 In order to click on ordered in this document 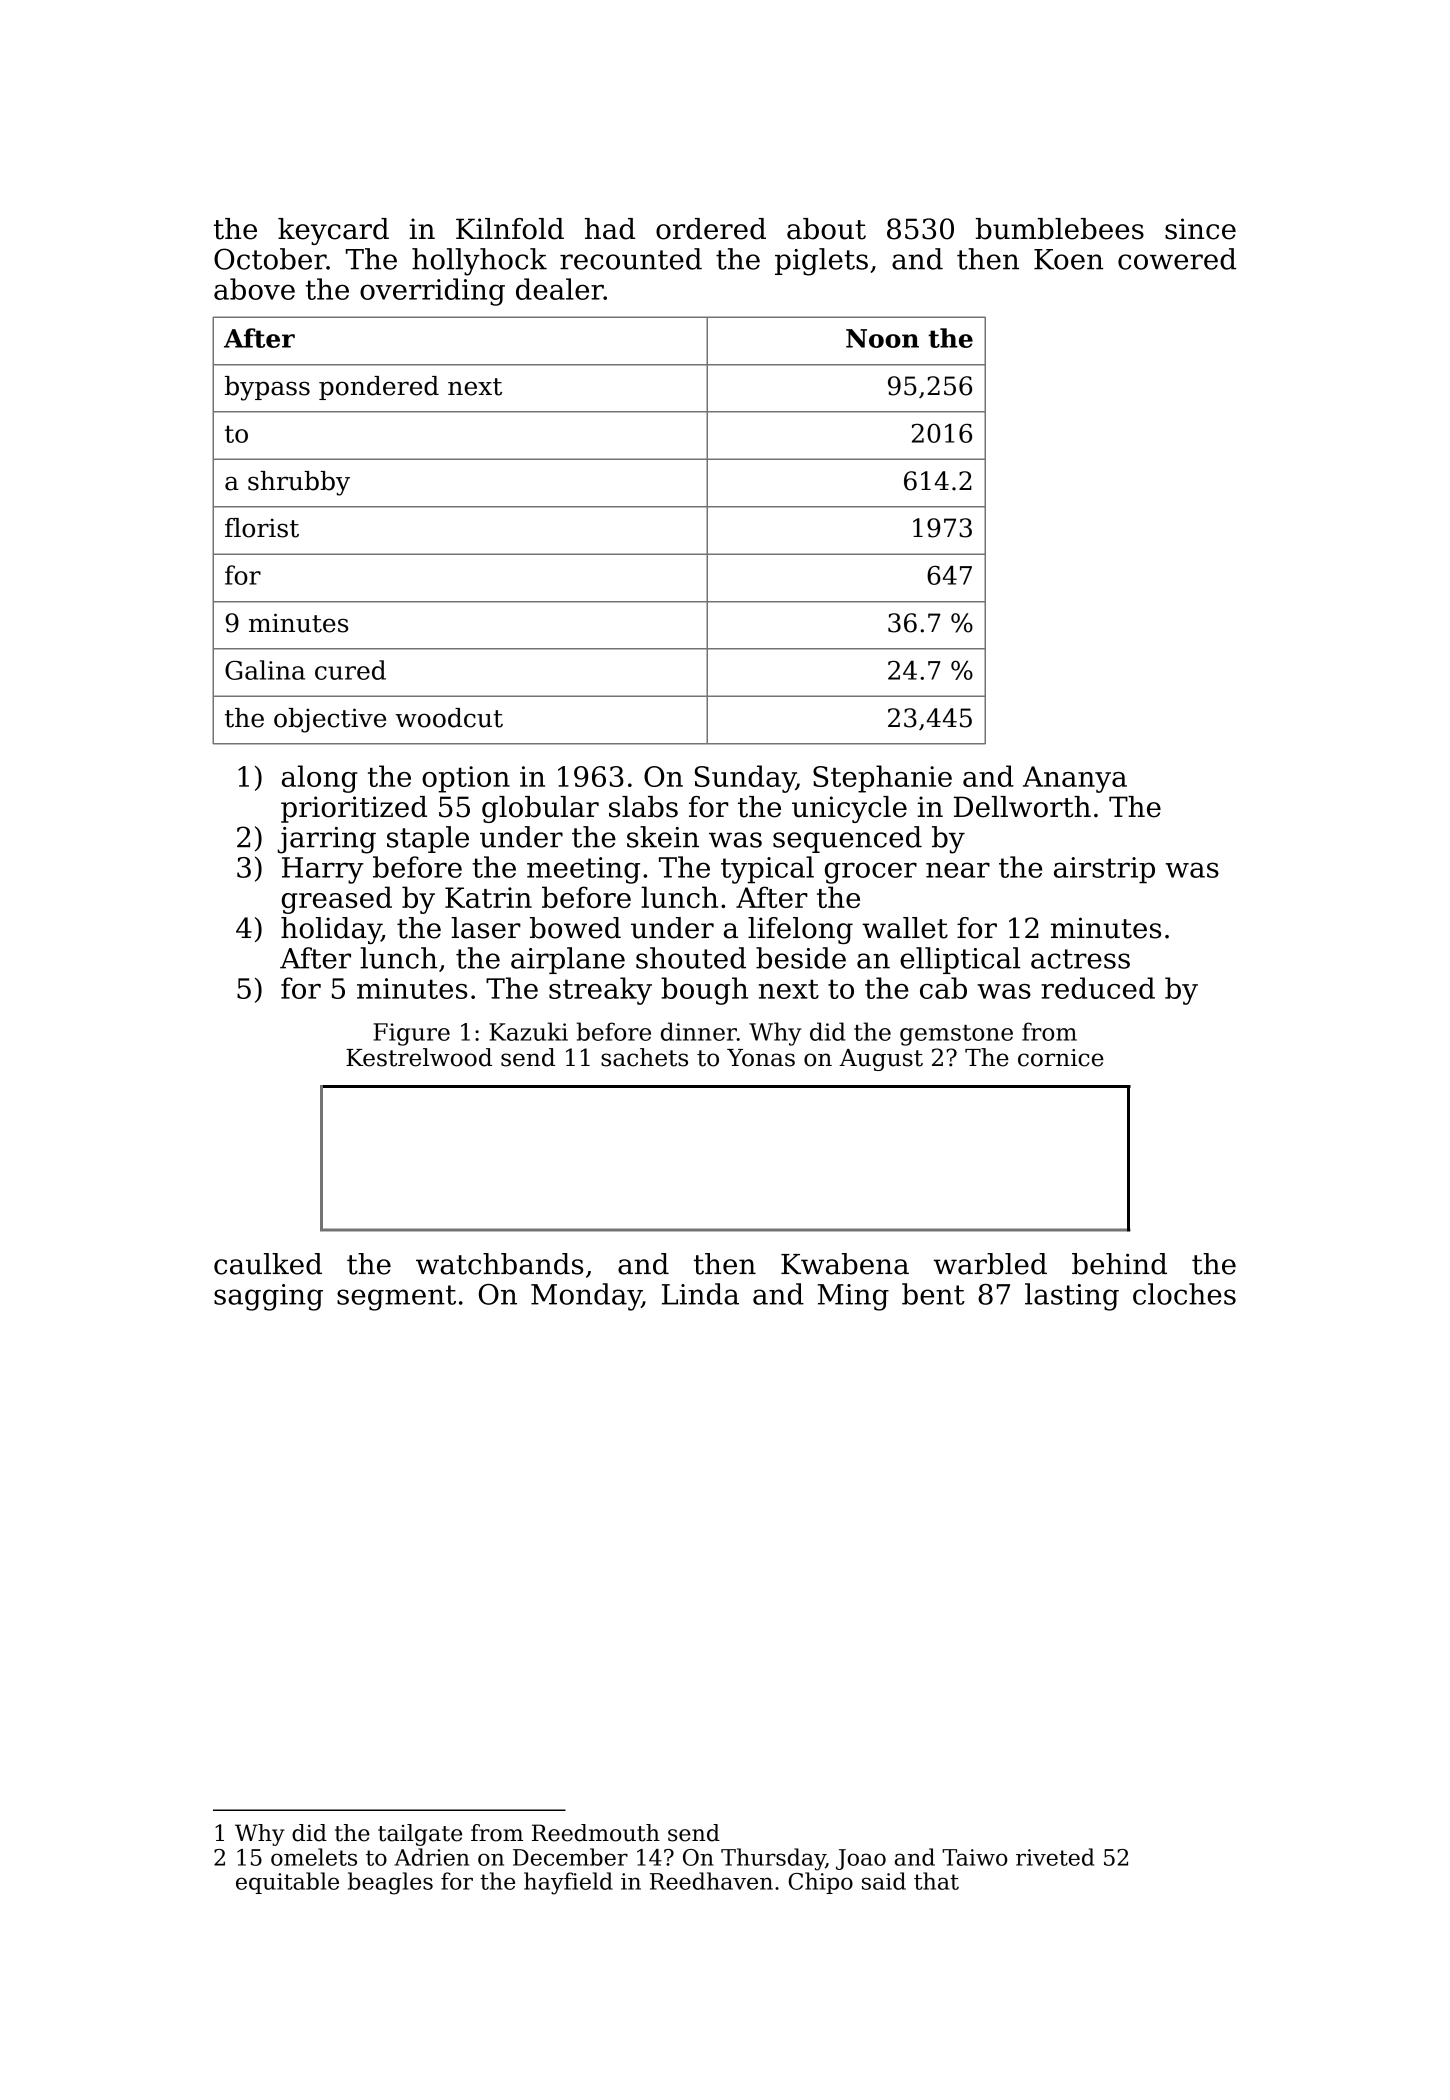, I will do `click(711, 229)`.
